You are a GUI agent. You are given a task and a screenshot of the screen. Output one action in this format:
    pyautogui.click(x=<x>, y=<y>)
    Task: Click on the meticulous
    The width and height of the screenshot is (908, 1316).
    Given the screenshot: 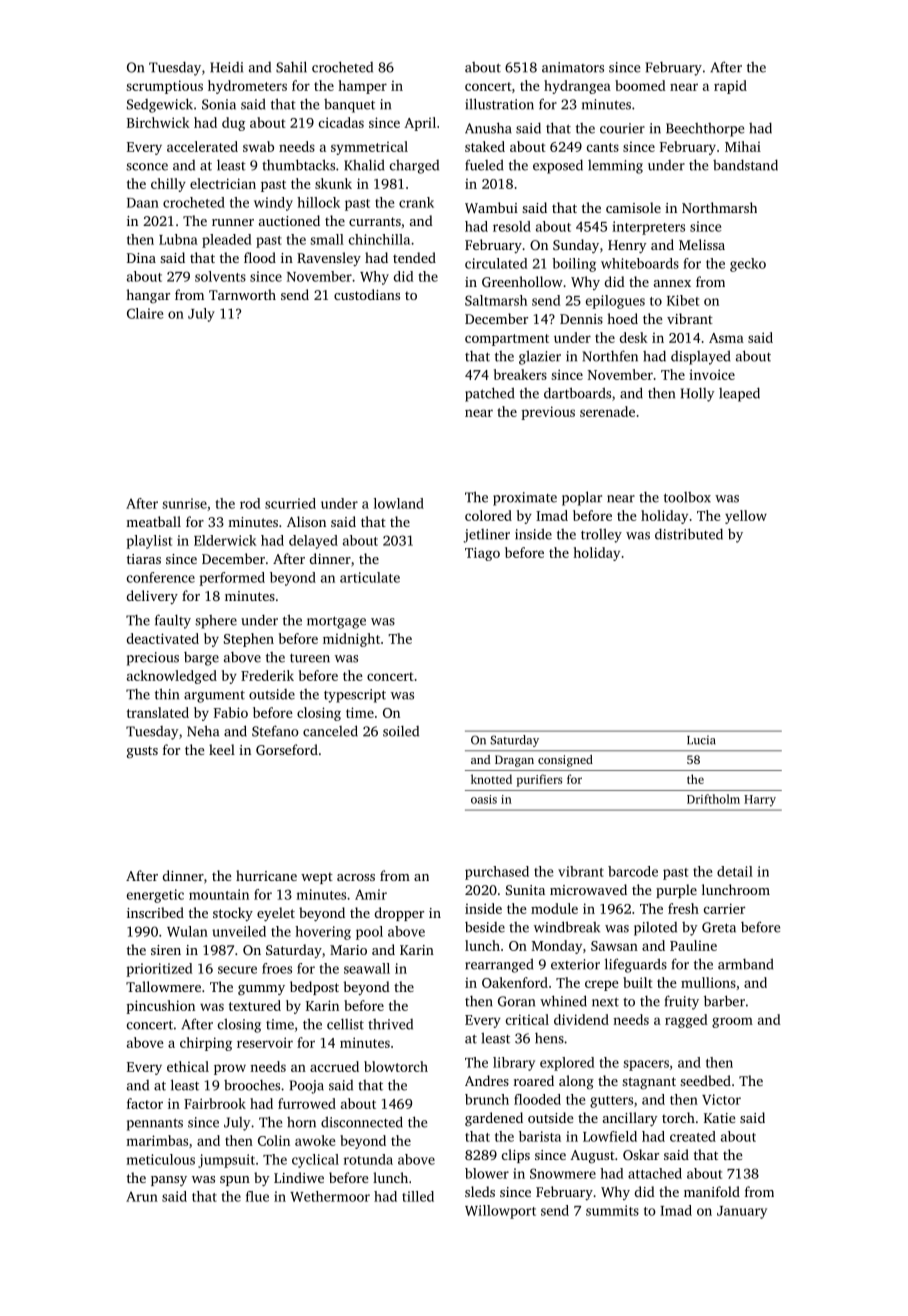 What is the action you would take?
    pyautogui.click(x=161, y=1159)
